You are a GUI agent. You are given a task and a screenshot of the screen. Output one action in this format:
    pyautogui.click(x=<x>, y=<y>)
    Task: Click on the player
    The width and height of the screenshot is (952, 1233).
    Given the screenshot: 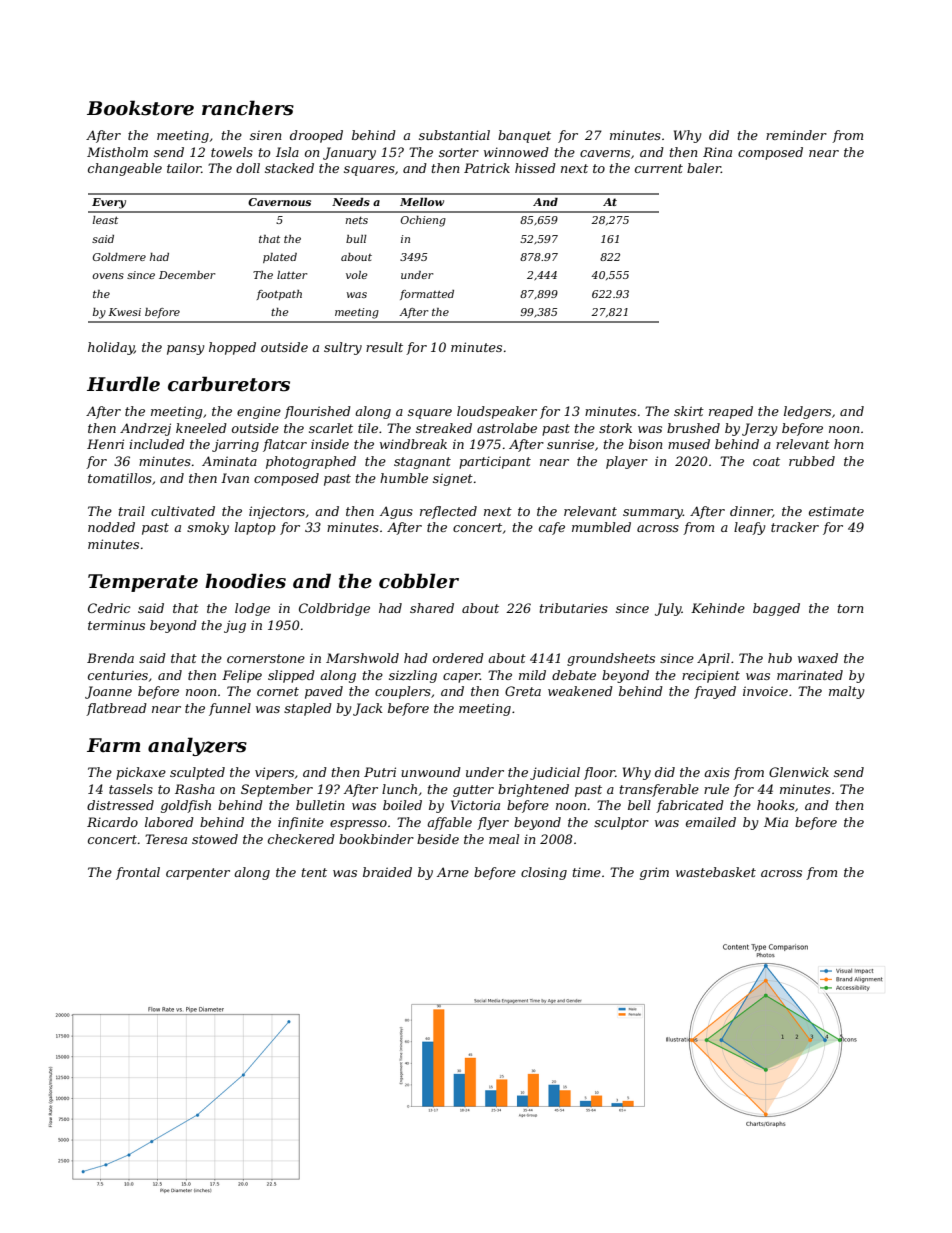 What is the action you would take?
    pyautogui.click(x=627, y=462)
